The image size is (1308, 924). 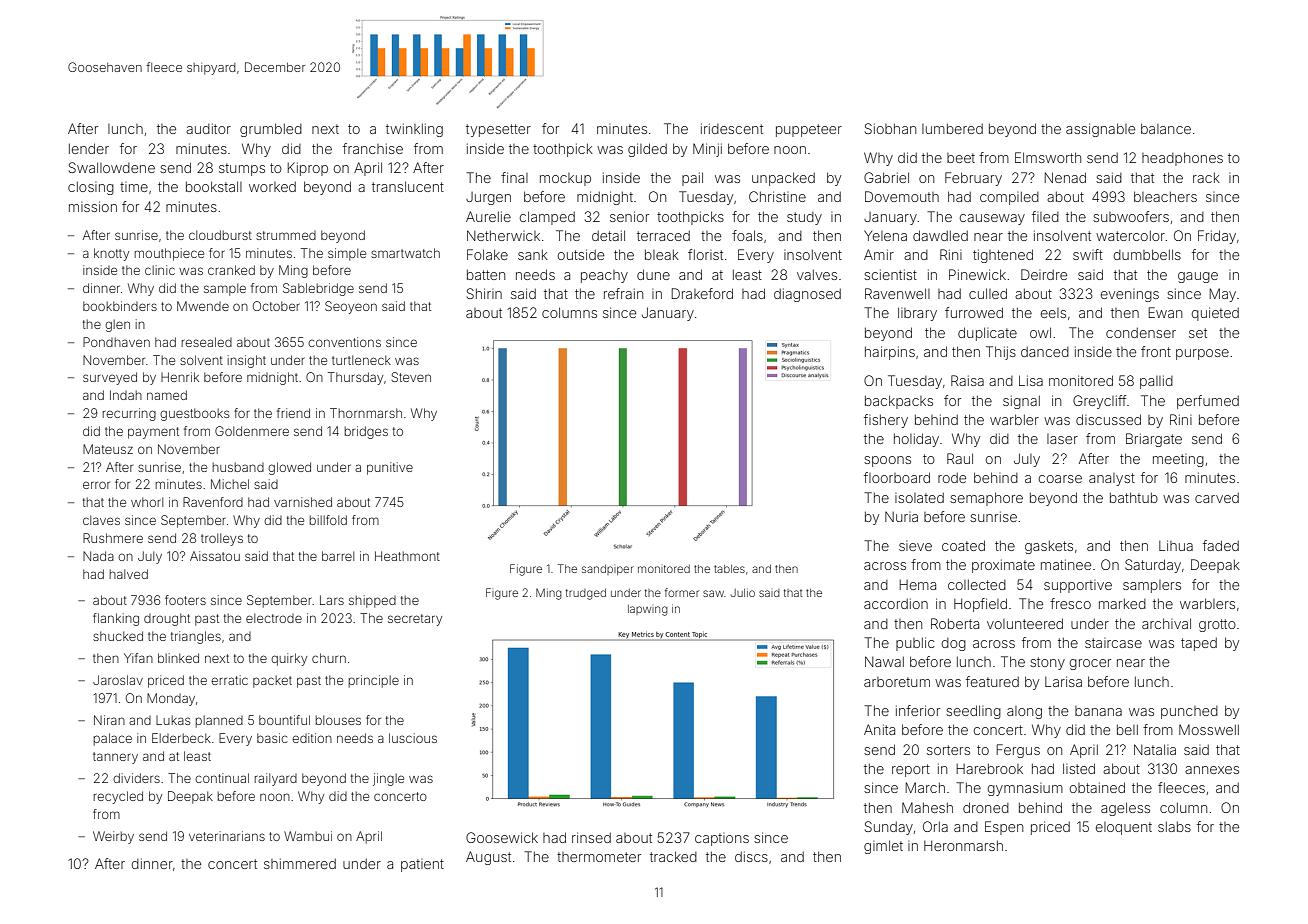 I want to click on clinic, so click(x=160, y=270).
